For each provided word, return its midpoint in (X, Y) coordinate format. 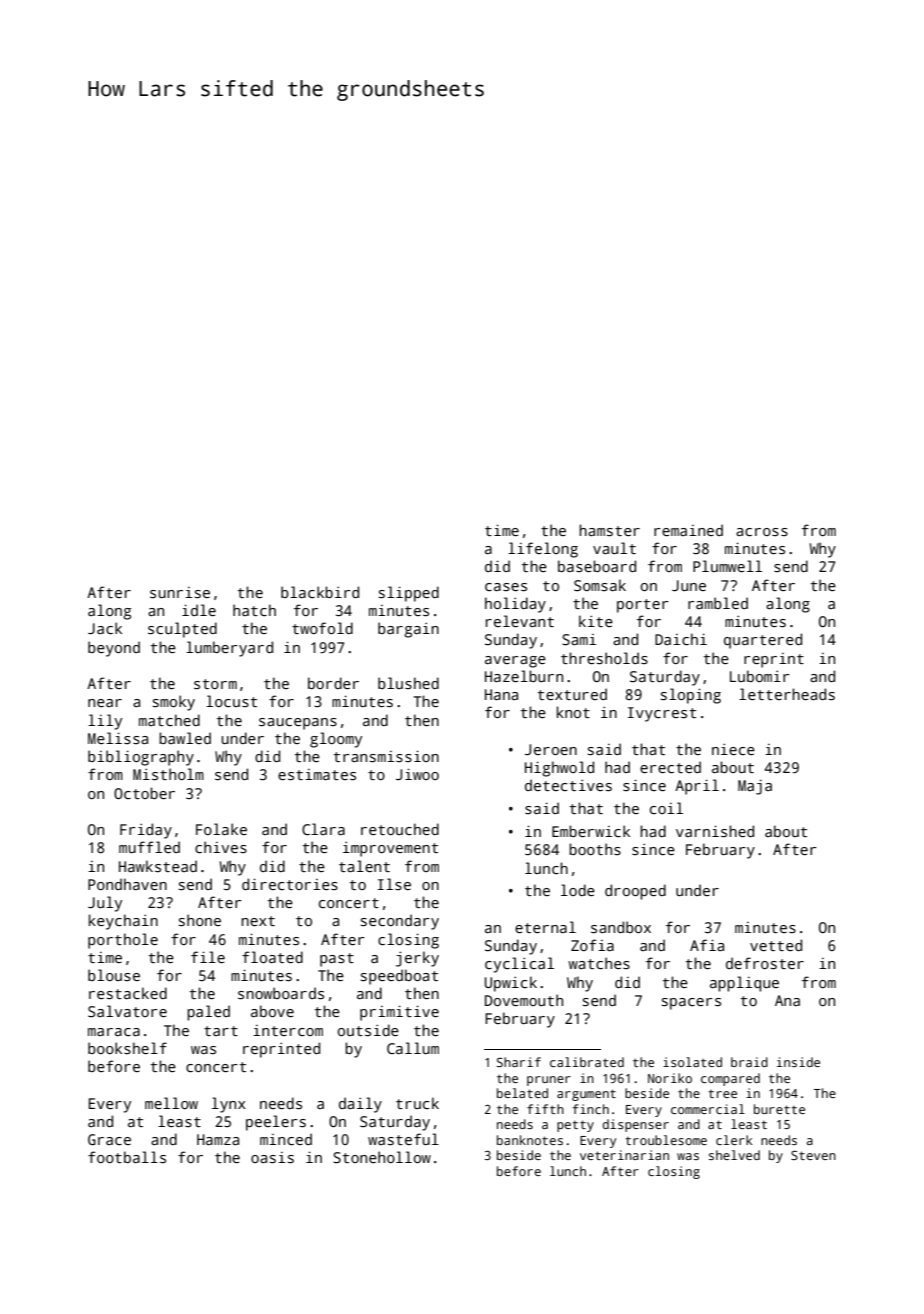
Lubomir (760, 676)
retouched (400, 829)
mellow (171, 1103)
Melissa (118, 738)
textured (572, 694)
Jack (105, 628)
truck (417, 1103)
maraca (114, 1032)
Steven (813, 1155)
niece (733, 749)
